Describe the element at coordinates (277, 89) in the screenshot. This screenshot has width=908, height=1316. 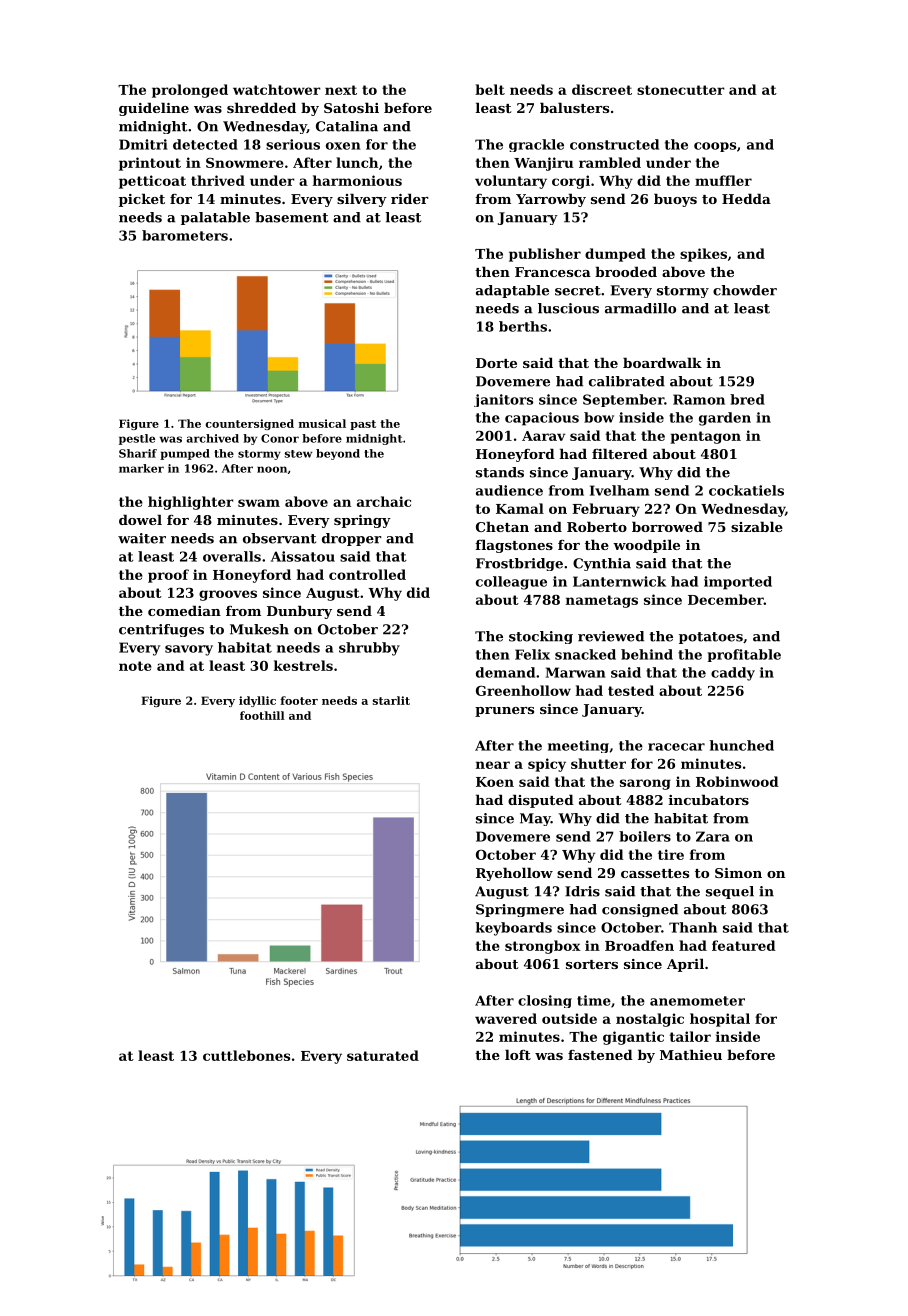
I see `watchtower` at that location.
